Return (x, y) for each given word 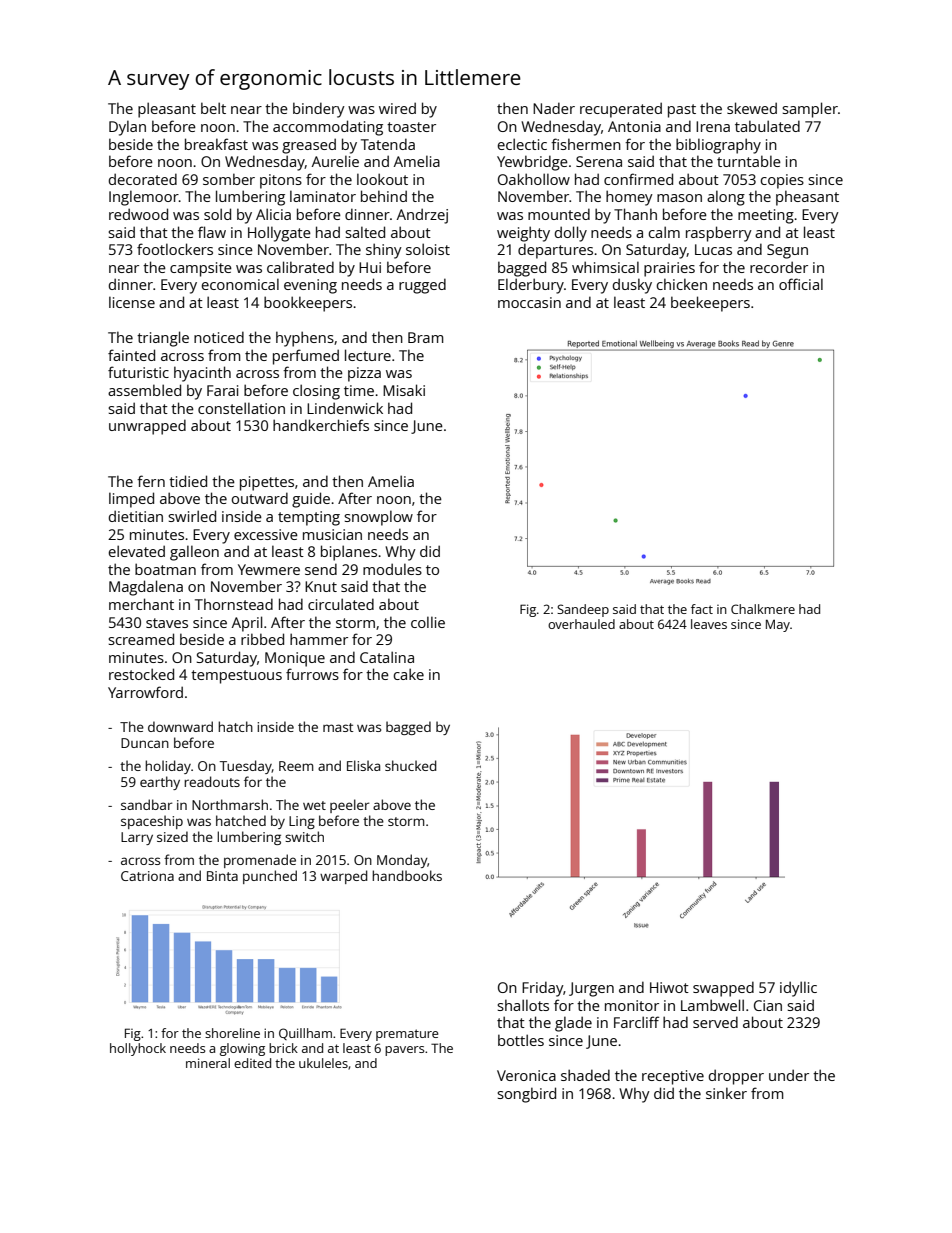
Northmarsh (230, 804)
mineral (208, 1063)
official (801, 284)
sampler (810, 110)
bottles (521, 1040)
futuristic (138, 372)
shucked (411, 765)
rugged (422, 286)
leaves (709, 624)
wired (397, 108)
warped (344, 877)
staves (167, 623)
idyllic (798, 989)
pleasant (167, 110)
